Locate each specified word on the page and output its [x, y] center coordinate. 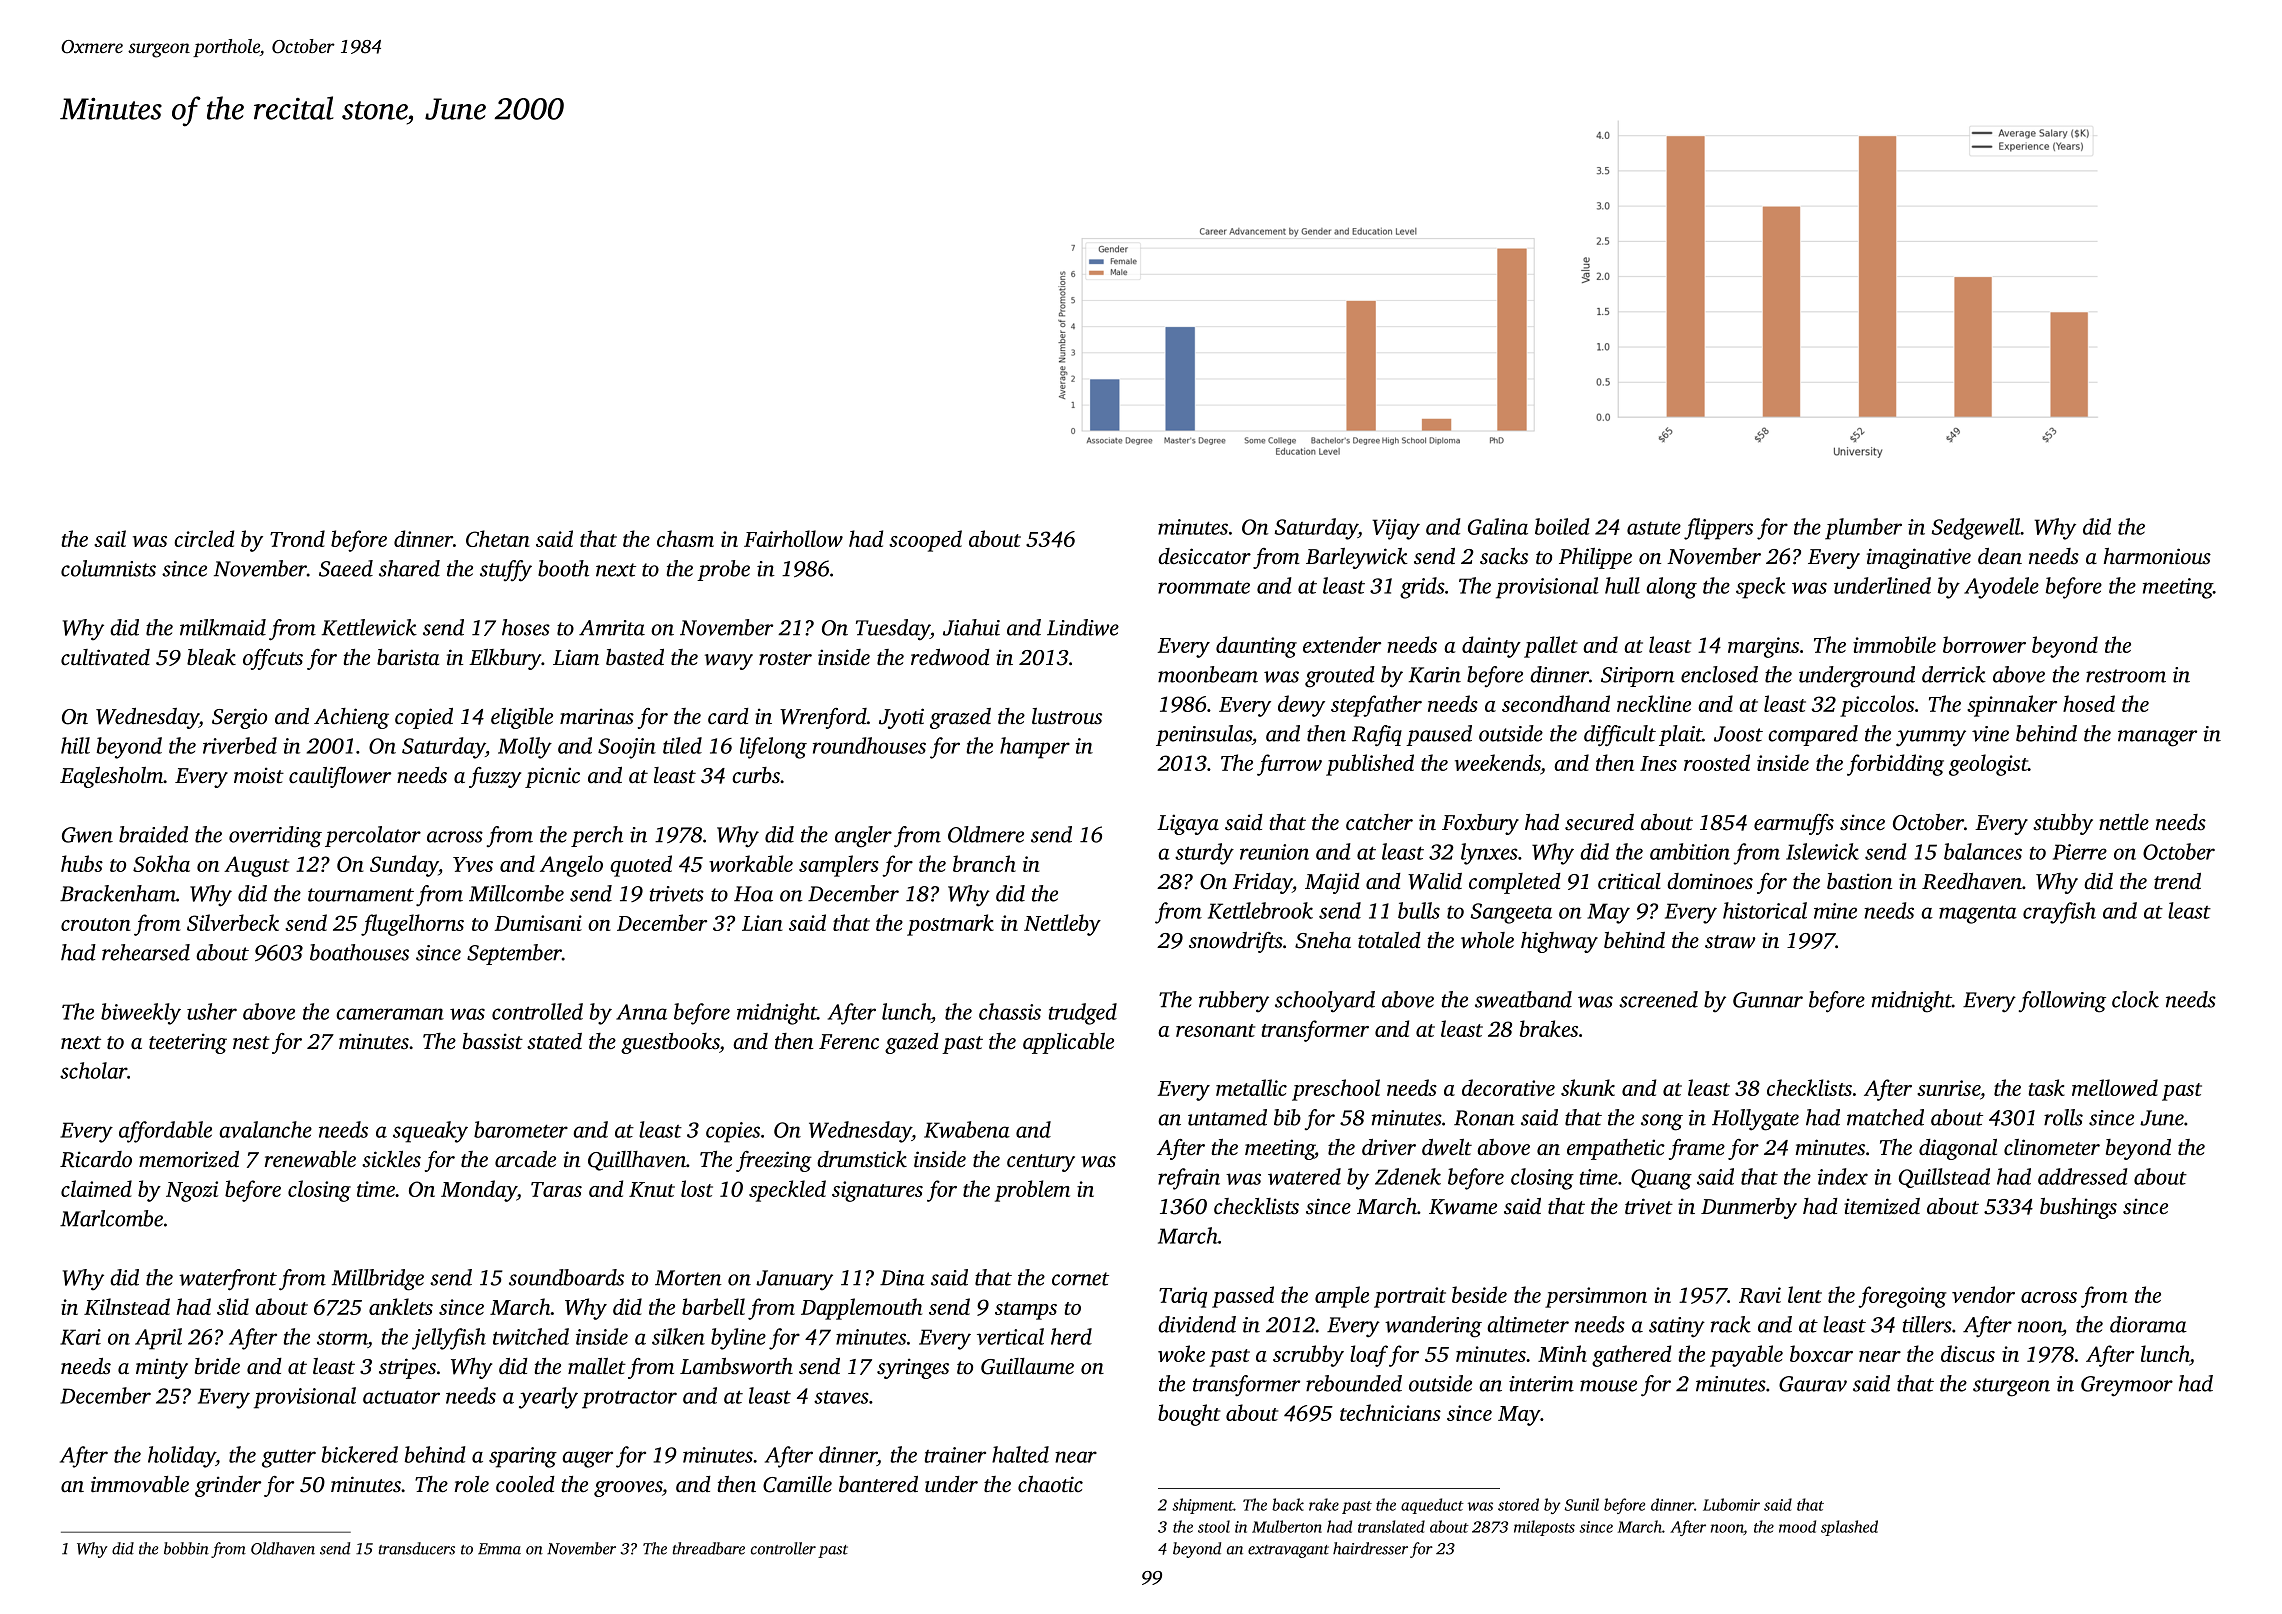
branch [984, 863]
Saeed [346, 568]
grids [1422, 588]
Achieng [351, 718]
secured [1599, 822]
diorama [2148, 1324]
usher [212, 1011]
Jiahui [971, 627]
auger [587, 1459]
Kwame [1463, 1207]
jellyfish [449, 1339]
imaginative [1919, 558]
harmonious [2157, 556]
